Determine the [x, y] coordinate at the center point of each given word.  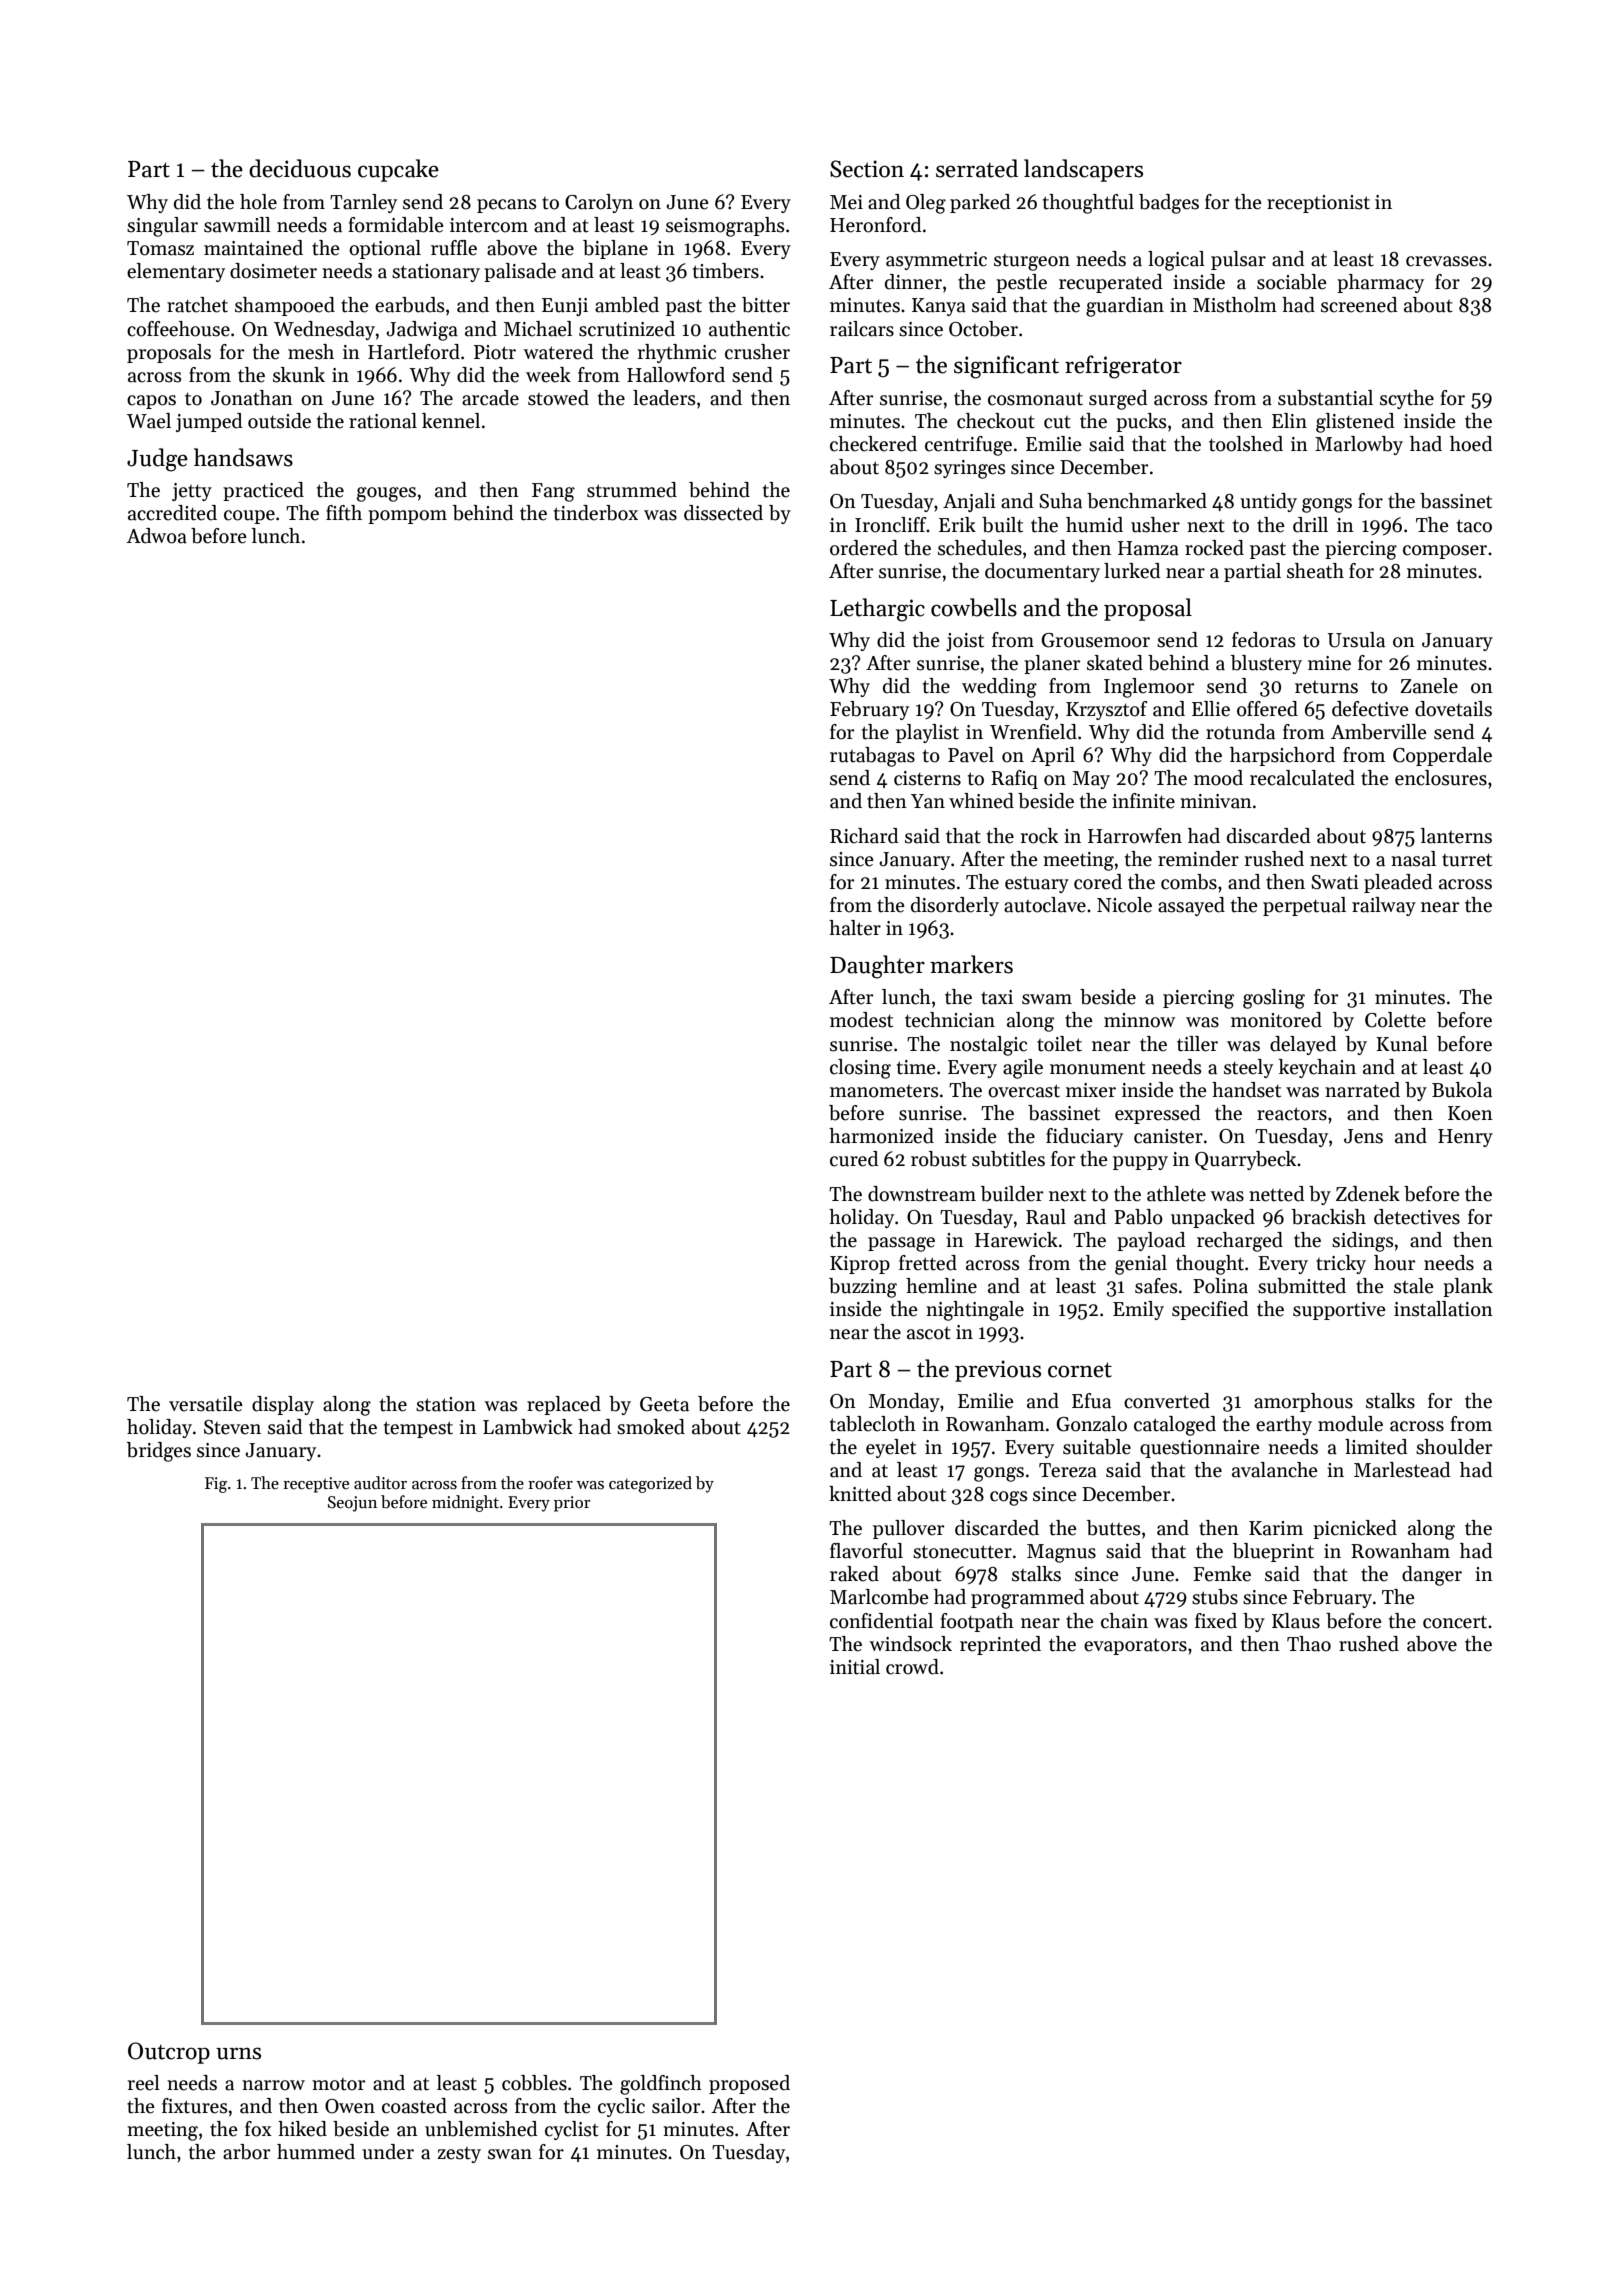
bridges [159, 1452]
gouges [386, 494]
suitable [1097, 1447]
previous [998, 1371]
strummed [632, 490]
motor [339, 2084]
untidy [1268, 502]
